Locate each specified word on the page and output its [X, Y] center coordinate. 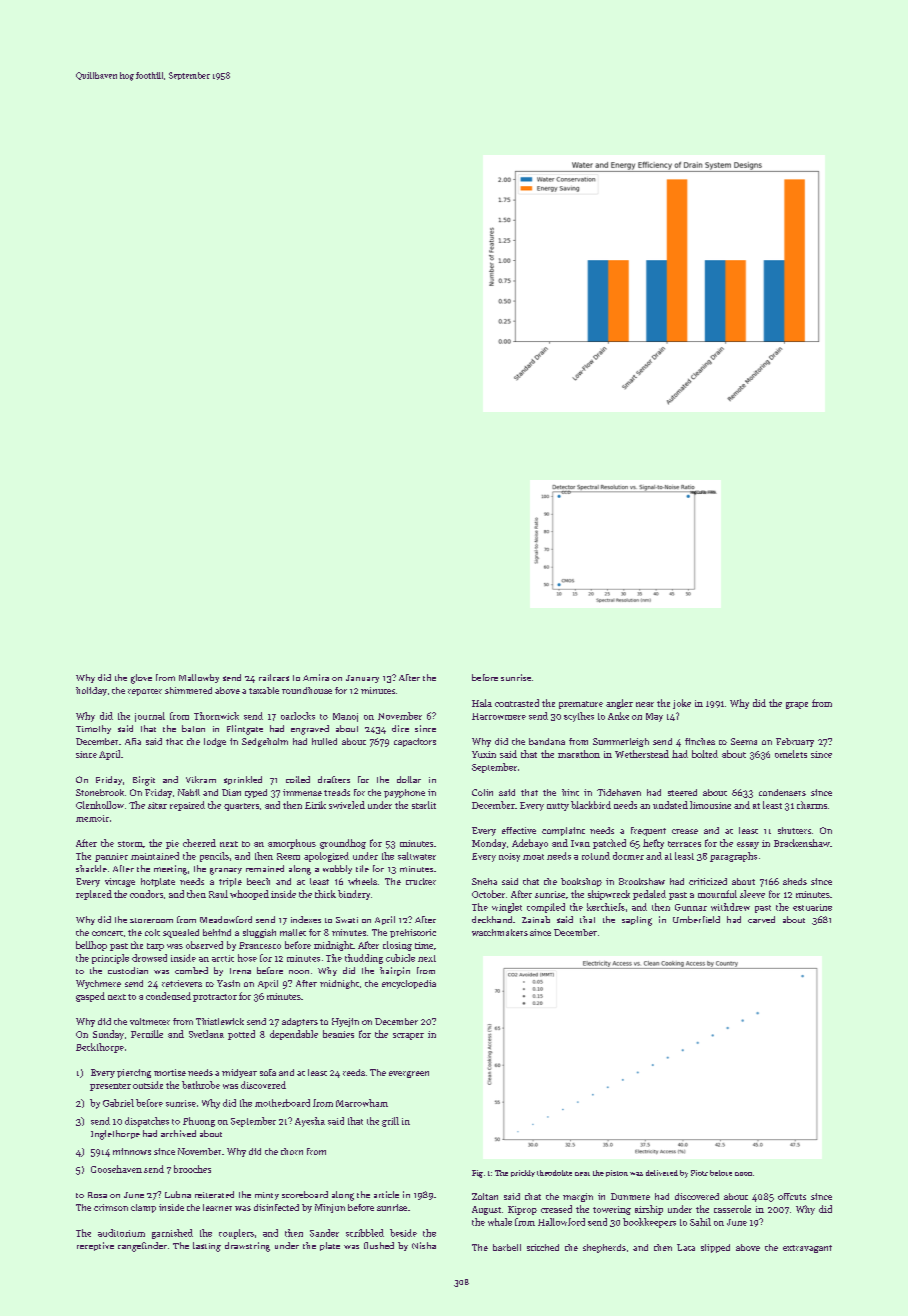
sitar [157, 805]
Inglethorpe [115, 1135]
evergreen [409, 1074]
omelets [791, 754]
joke [682, 704]
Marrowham [362, 1103]
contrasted [517, 703]
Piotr [699, 1173]
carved [761, 919]
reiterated [214, 1194]
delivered [662, 1173]
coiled [298, 779]
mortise [170, 1072]
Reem [288, 856]
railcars [274, 677]
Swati [347, 920]
